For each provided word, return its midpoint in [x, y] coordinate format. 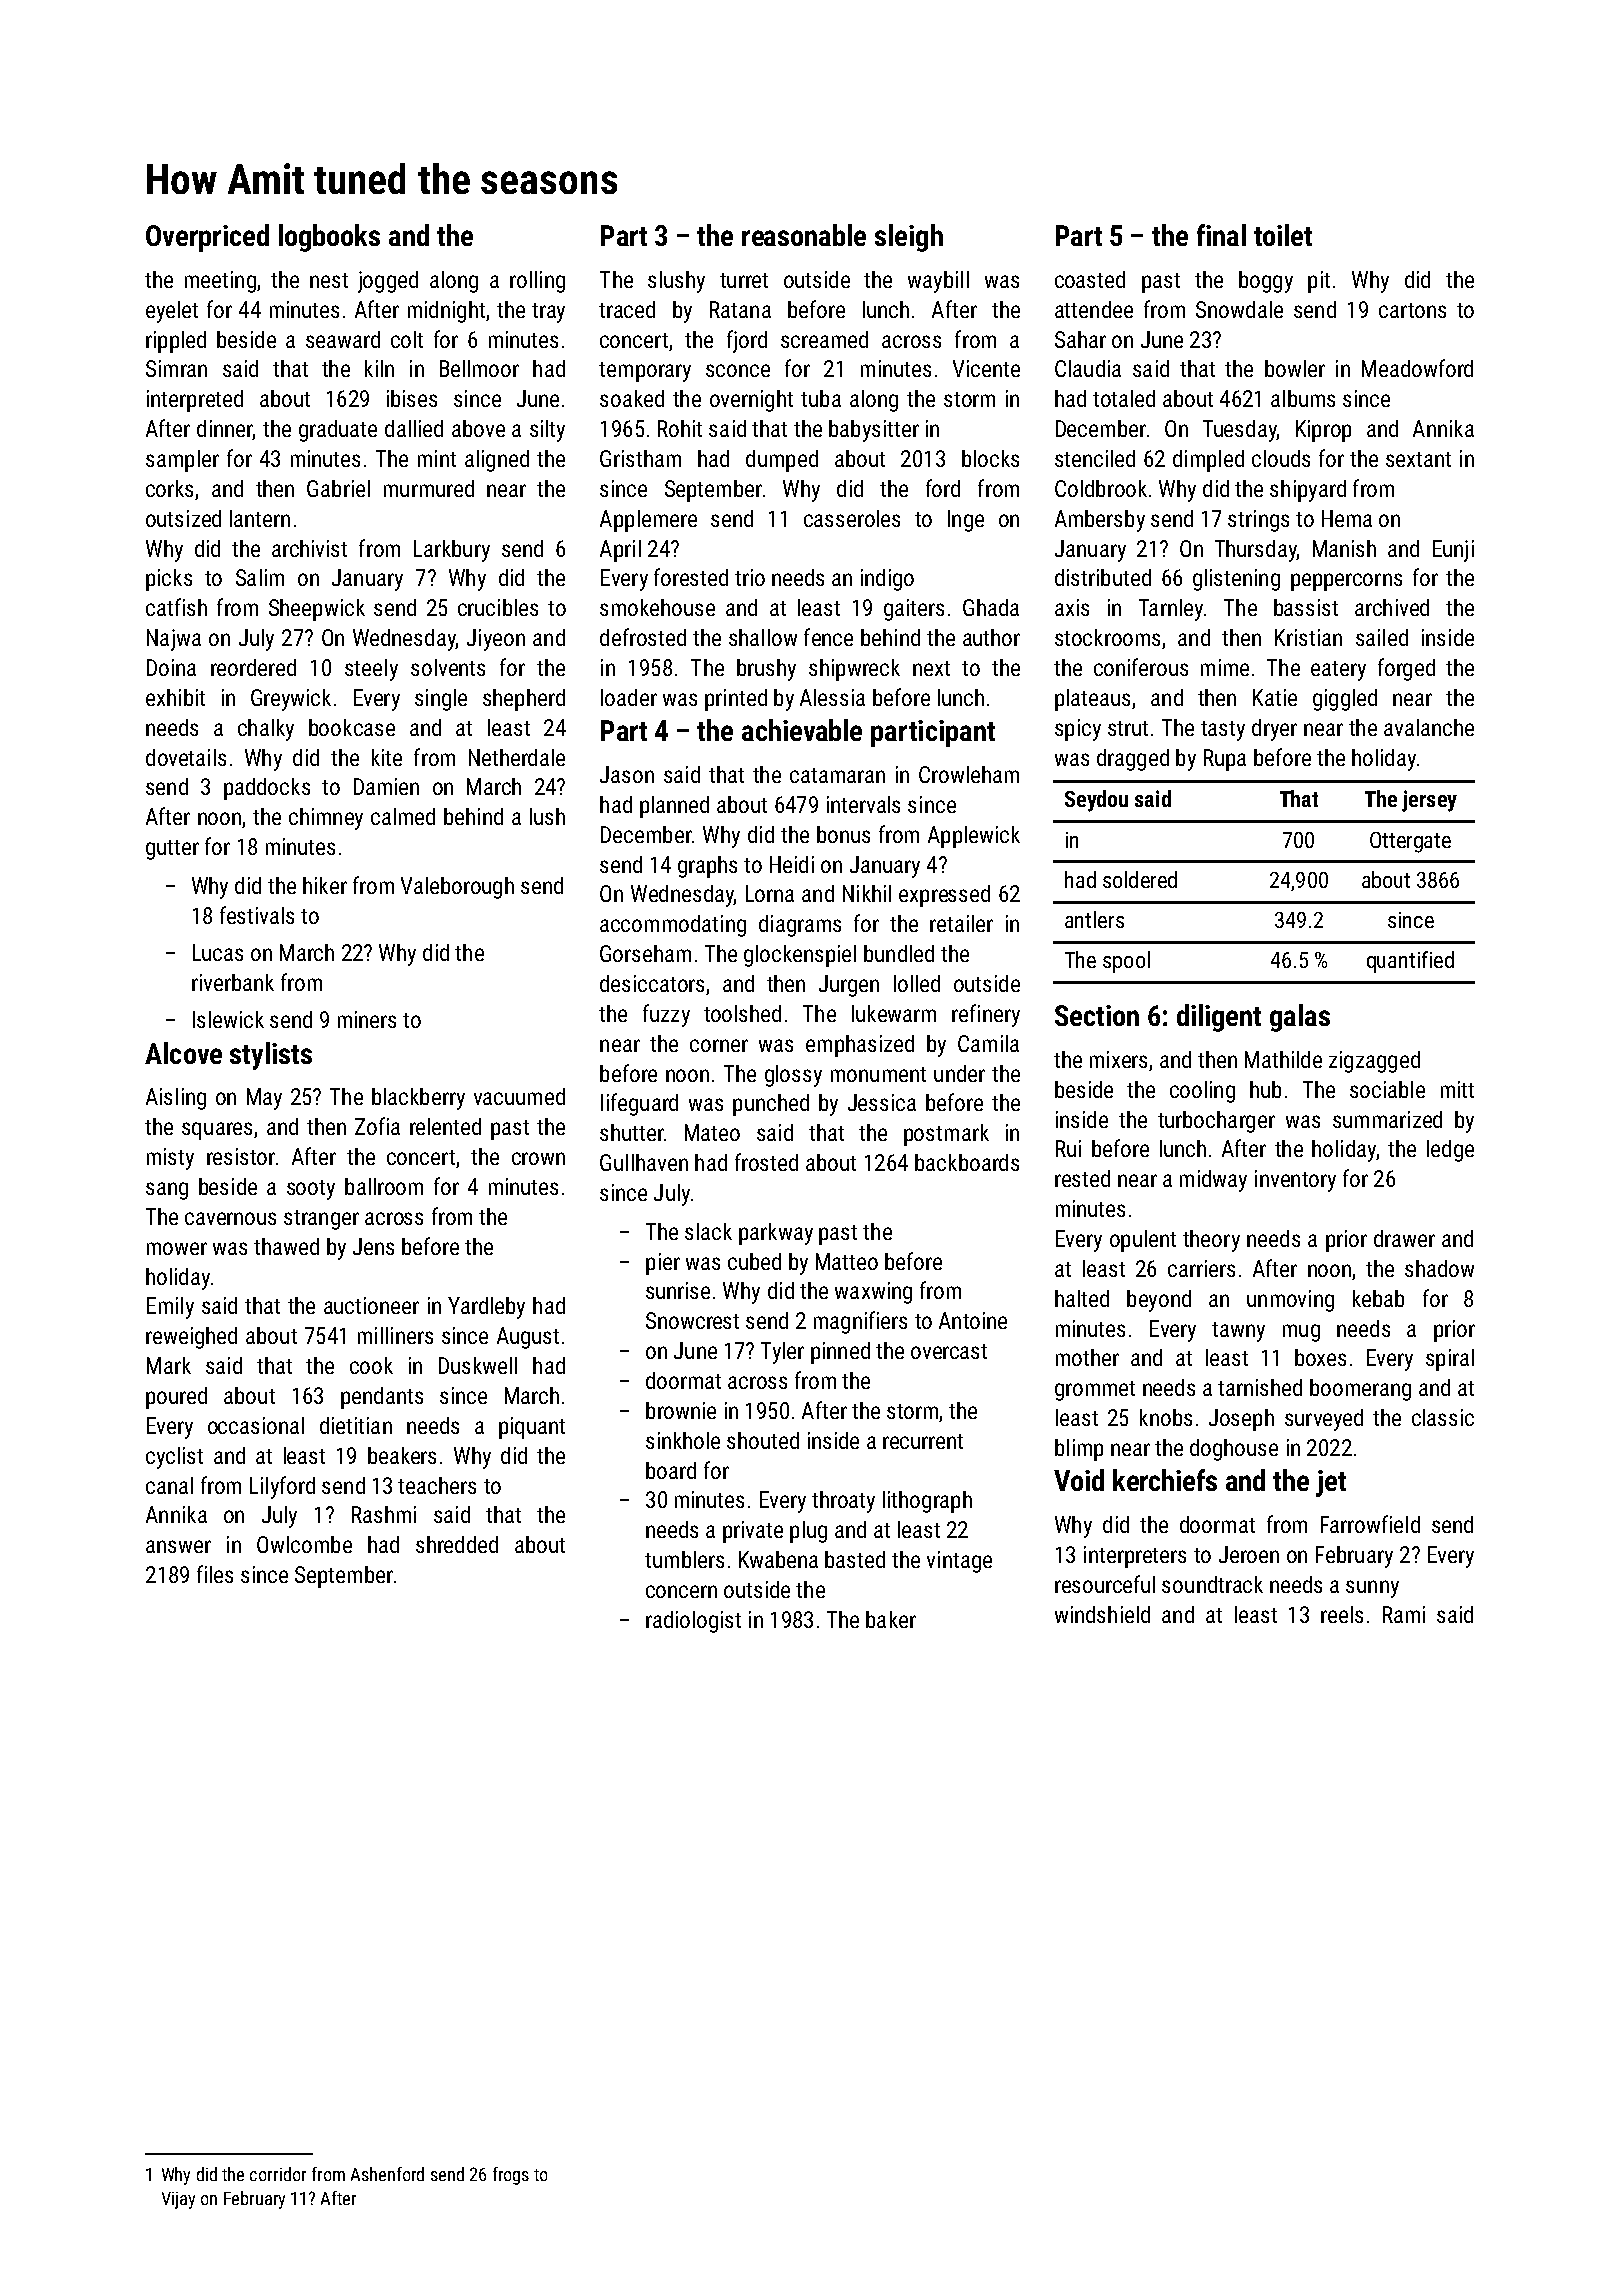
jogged [388, 282]
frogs [511, 2176]
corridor [278, 2174]
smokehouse [657, 607]
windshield [1102, 1614]
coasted [1090, 279]
